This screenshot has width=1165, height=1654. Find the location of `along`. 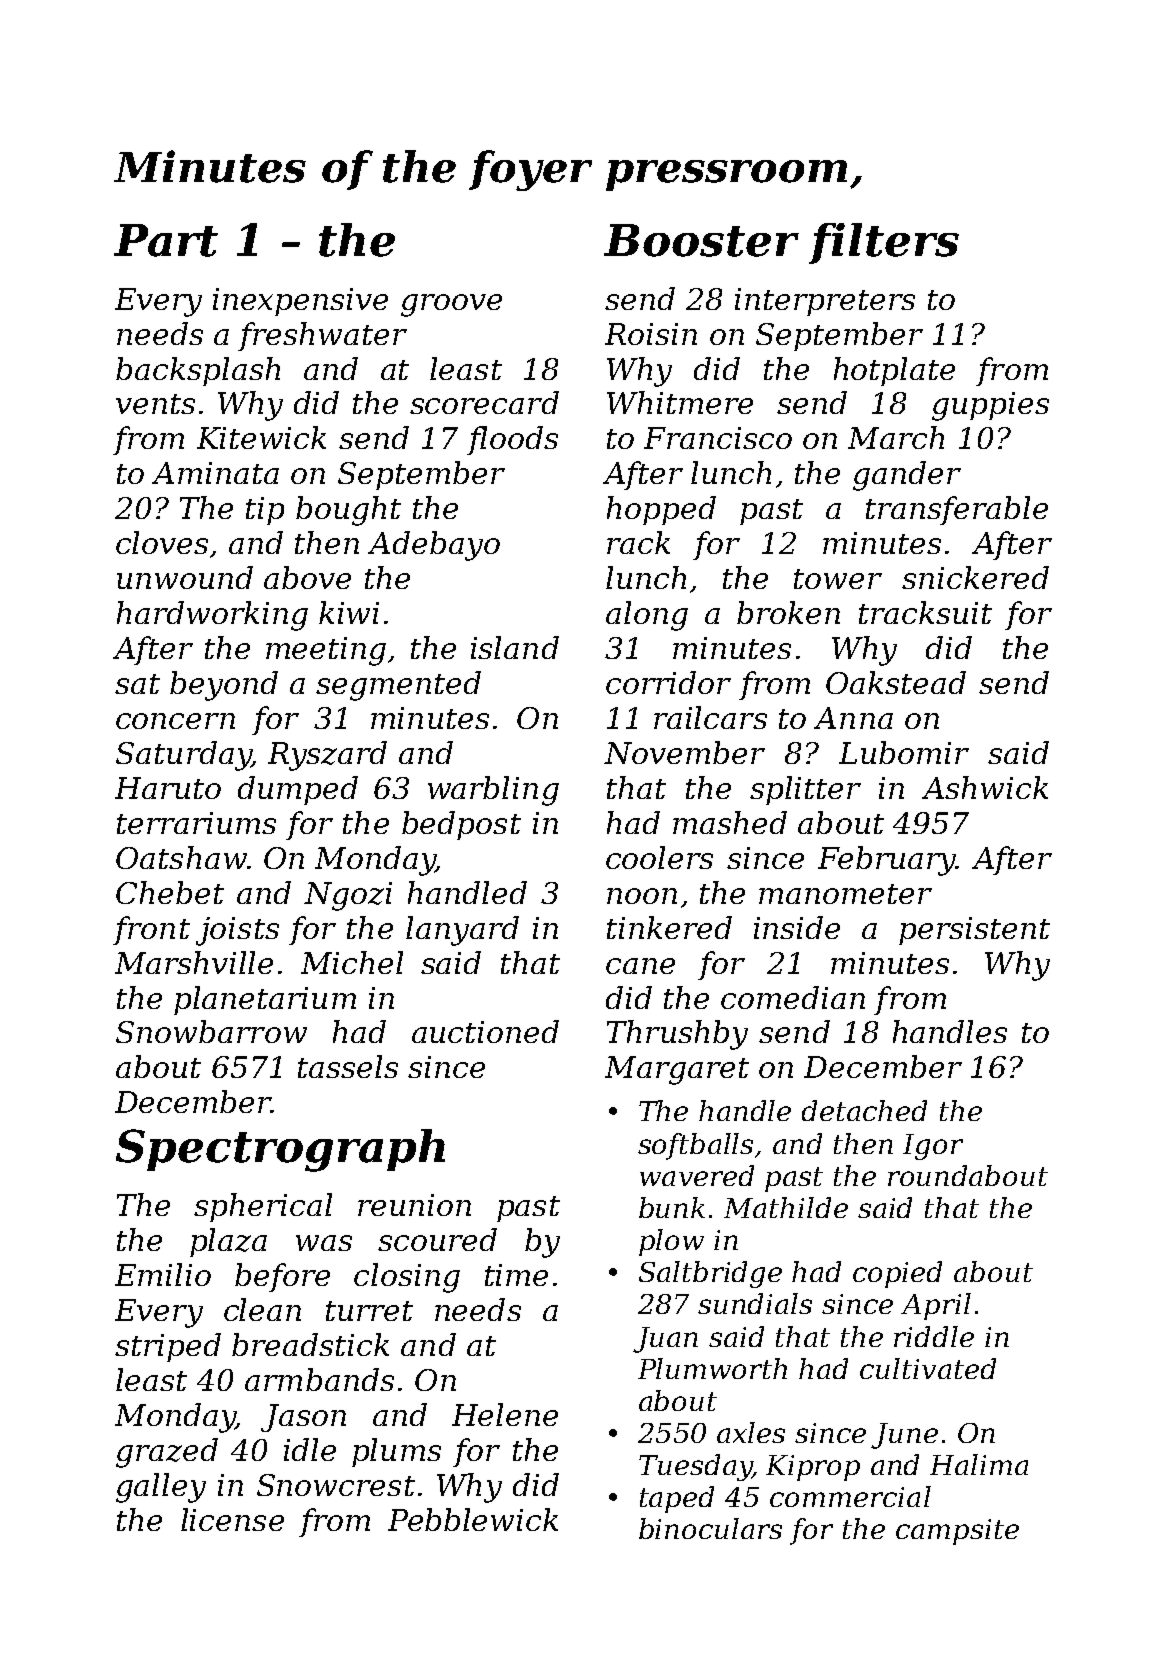

along is located at coordinates (647, 616).
